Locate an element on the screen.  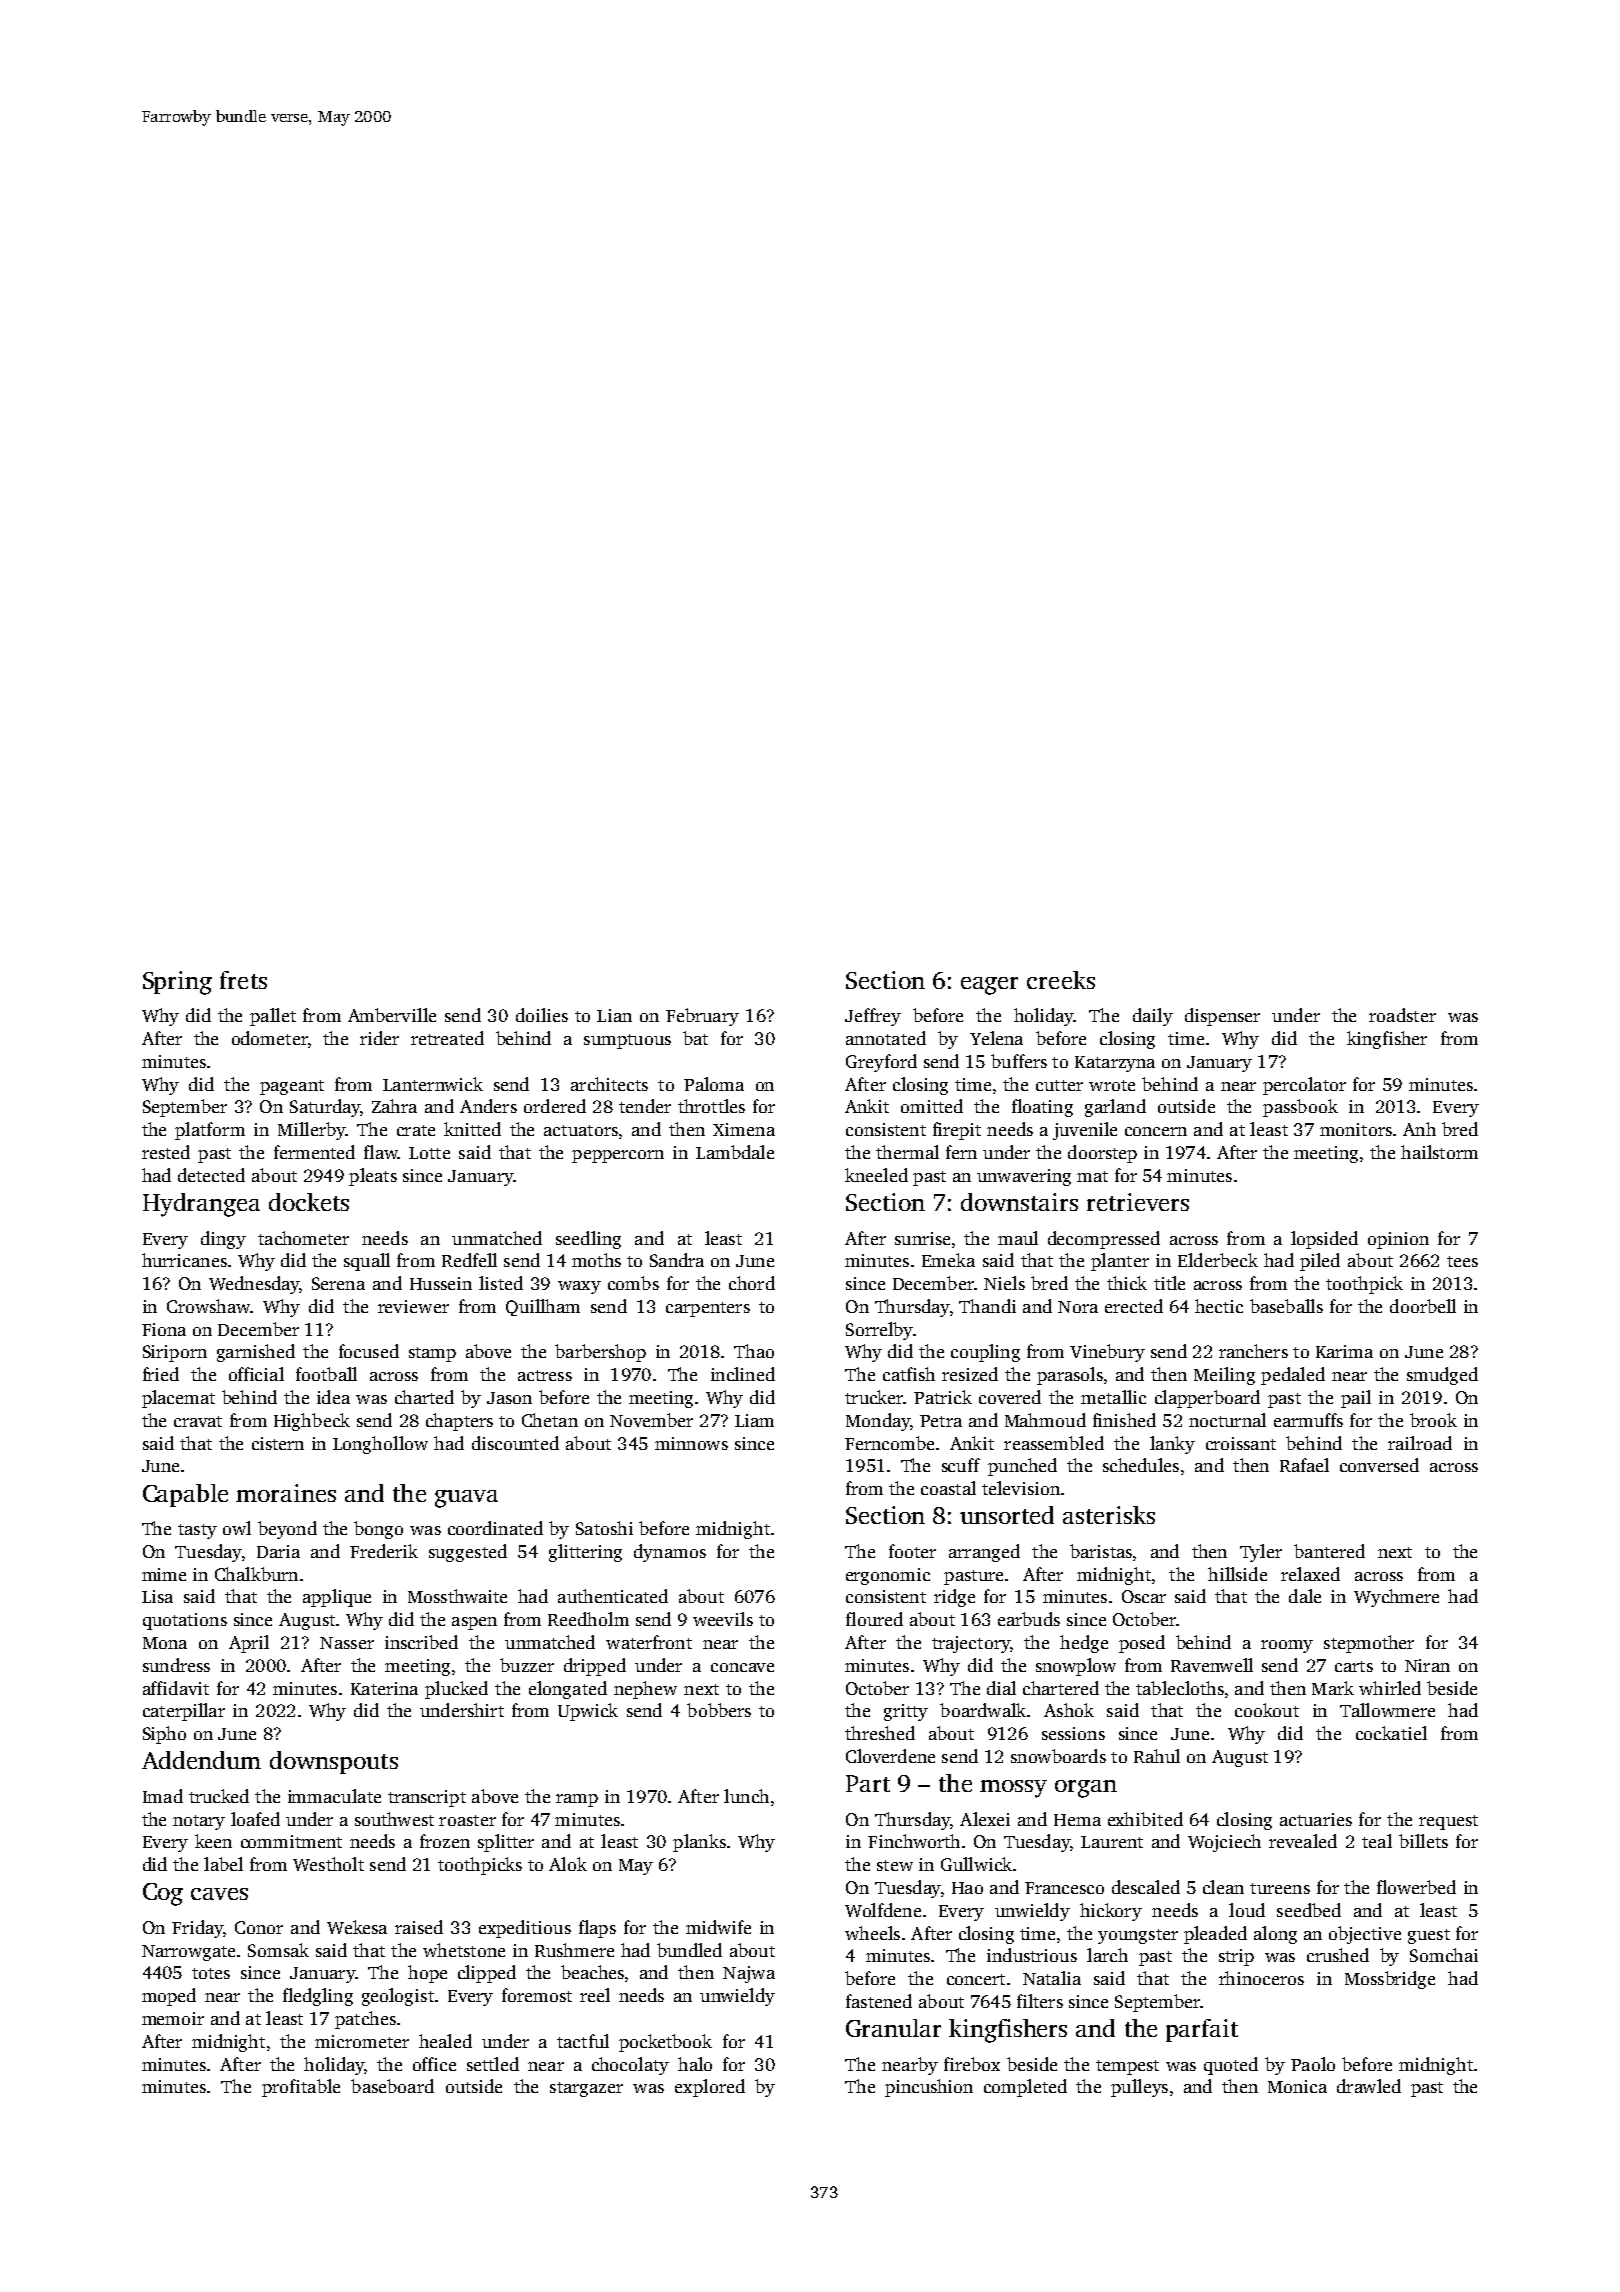
explored is located at coordinates (710, 2088).
